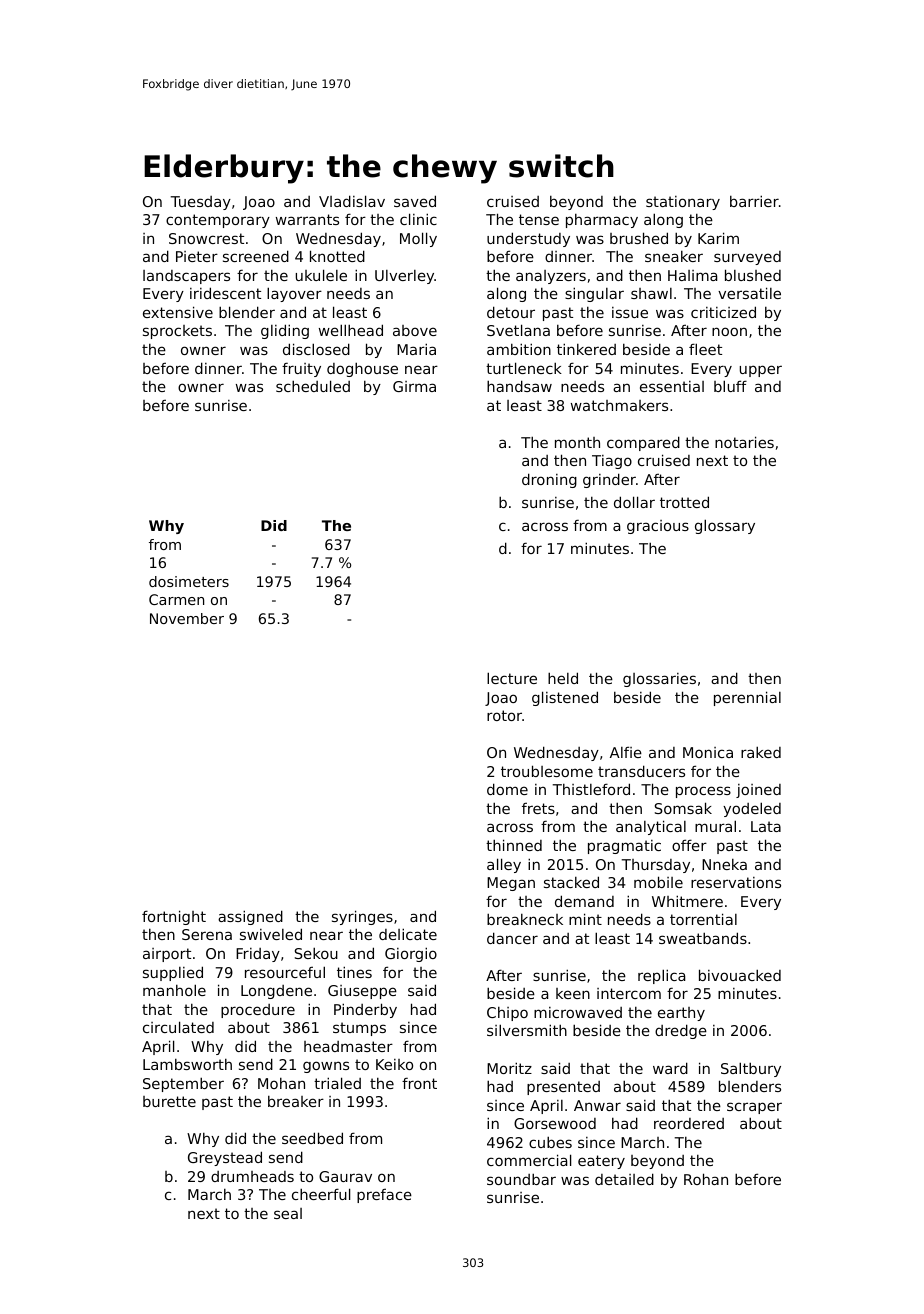  What do you see at coordinates (521, 1179) in the screenshot?
I see `soundbar` at bounding box center [521, 1179].
